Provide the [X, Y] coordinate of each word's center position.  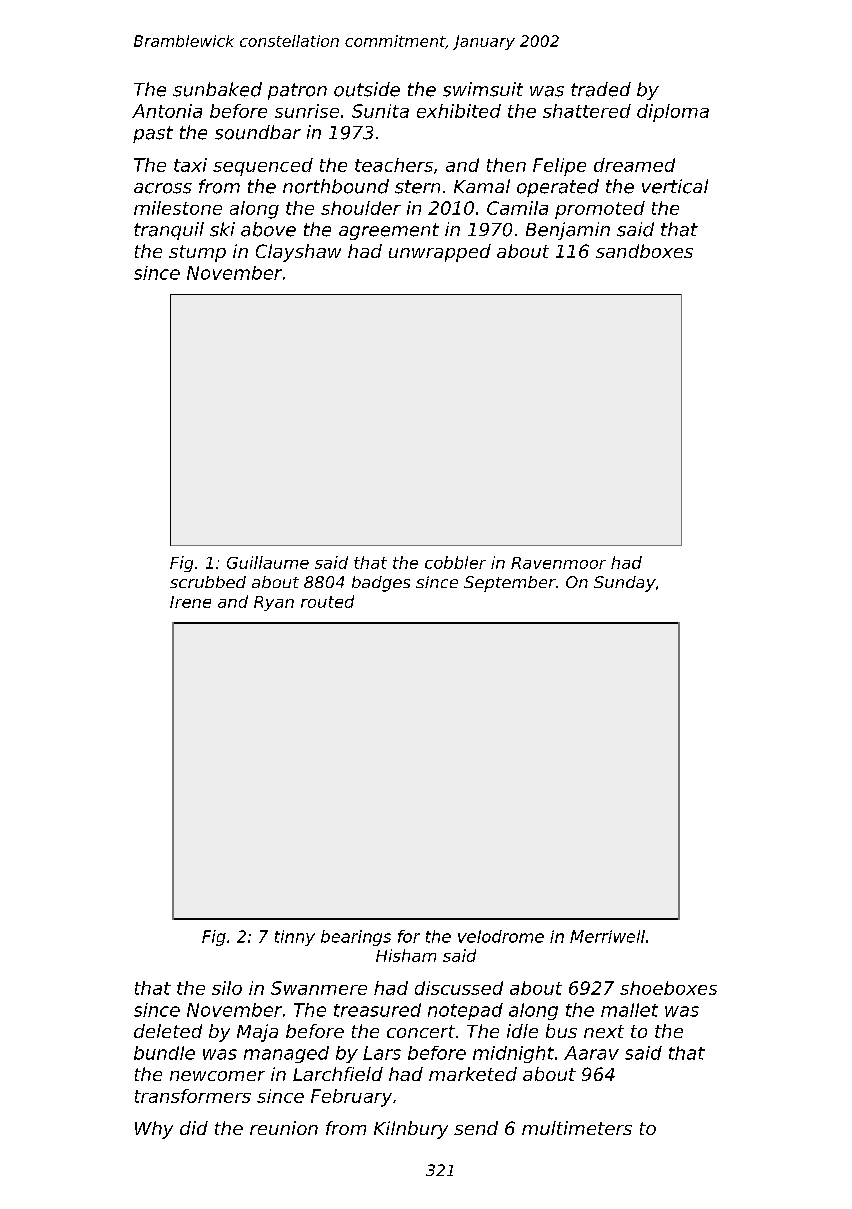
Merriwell [607, 936]
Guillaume [268, 562]
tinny [295, 938]
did [194, 1128]
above [268, 229]
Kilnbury [411, 1130]
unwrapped [440, 253]
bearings [356, 938]
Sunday [624, 584]
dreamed [634, 165]
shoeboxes [668, 988]
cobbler [455, 562]
